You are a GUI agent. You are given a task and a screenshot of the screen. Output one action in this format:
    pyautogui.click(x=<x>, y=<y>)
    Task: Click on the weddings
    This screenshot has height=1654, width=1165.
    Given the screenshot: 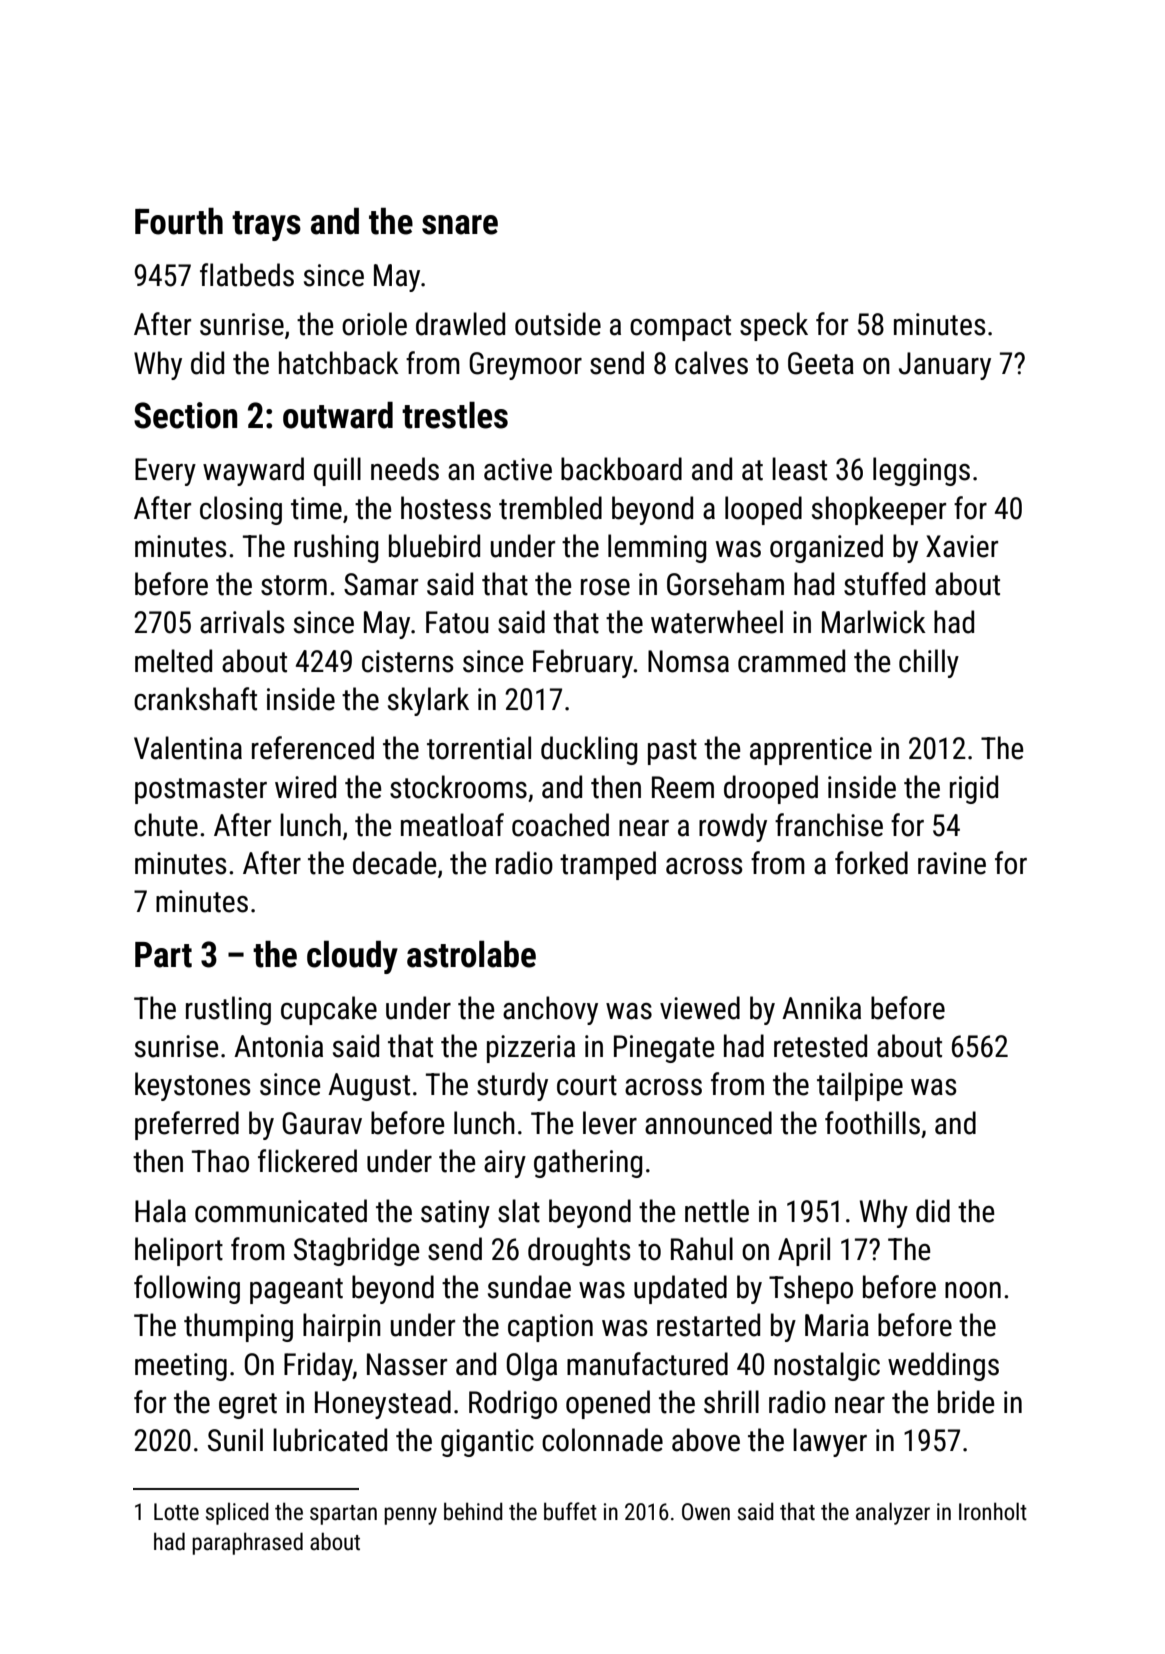 What is the action you would take?
    pyautogui.click(x=943, y=1366)
